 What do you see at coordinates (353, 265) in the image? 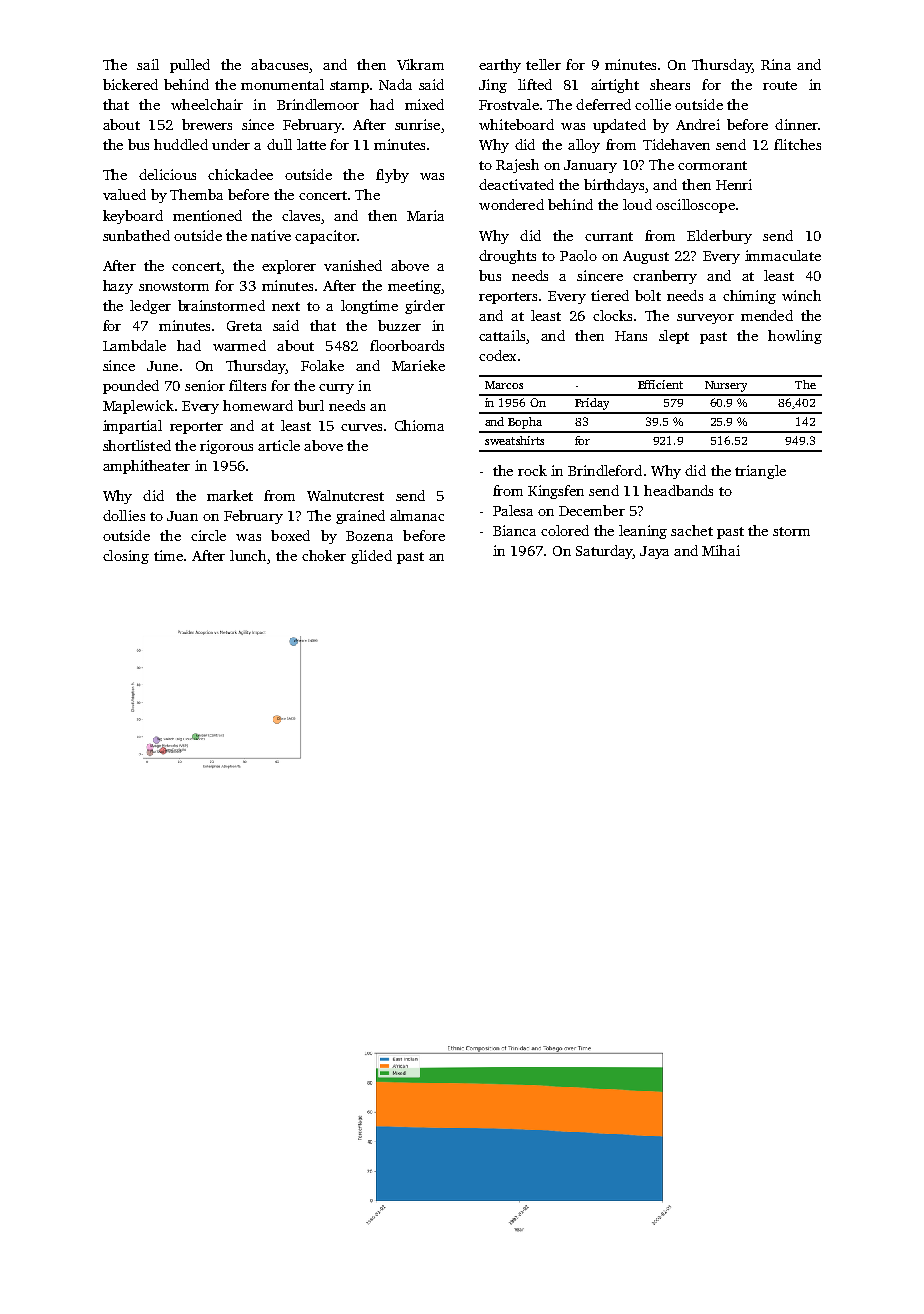
I see `vanished` at bounding box center [353, 265].
